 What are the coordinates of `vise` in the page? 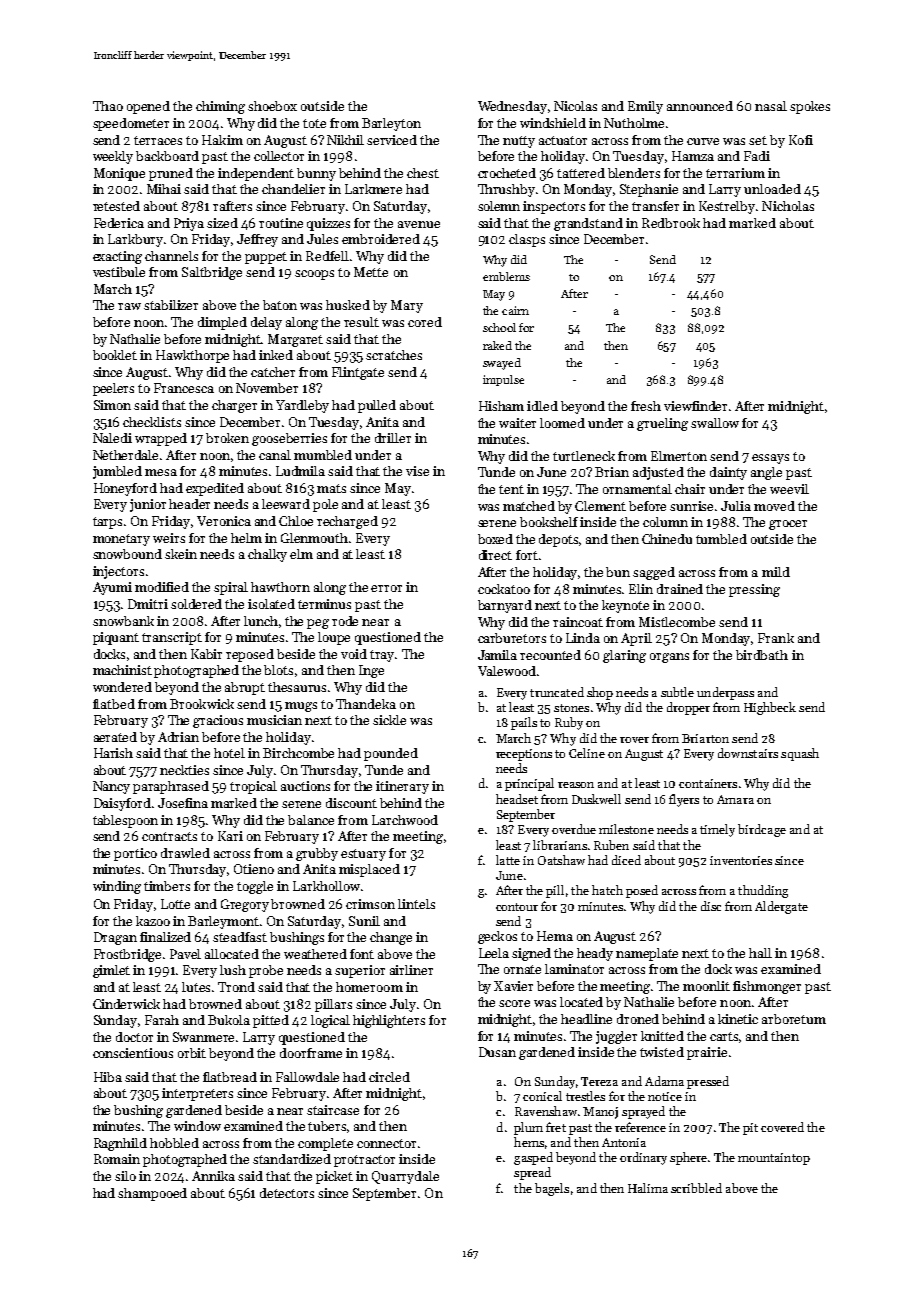 It's located at (417, 471).
